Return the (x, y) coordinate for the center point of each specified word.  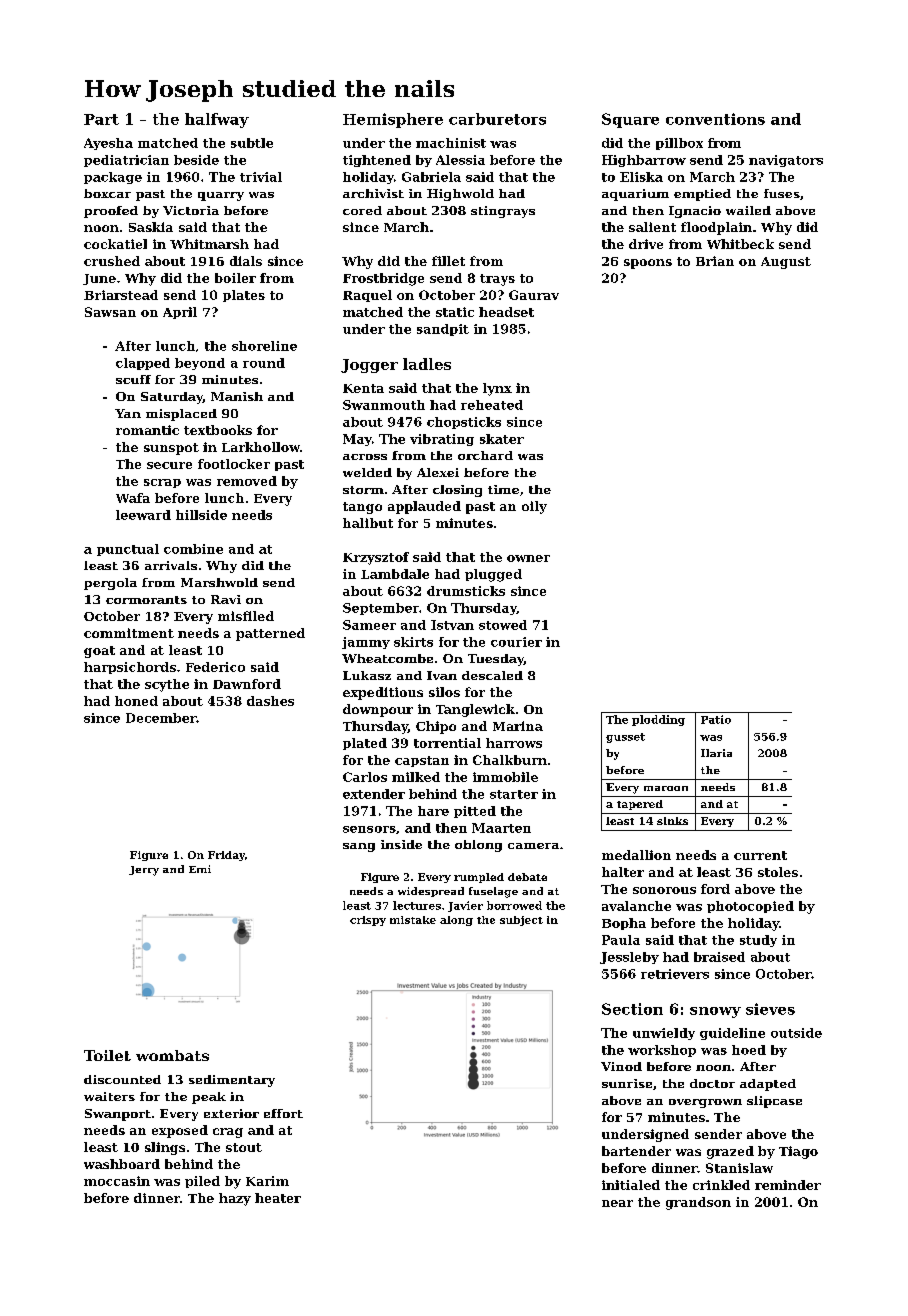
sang (359, 847)
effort (283, 1113)
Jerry (144, 871)
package (113, 178)
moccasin (117, 1181)
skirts (413, 642)
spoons (648, 264)
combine (193, 549)
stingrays (503, 212)
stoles (778, 872)
